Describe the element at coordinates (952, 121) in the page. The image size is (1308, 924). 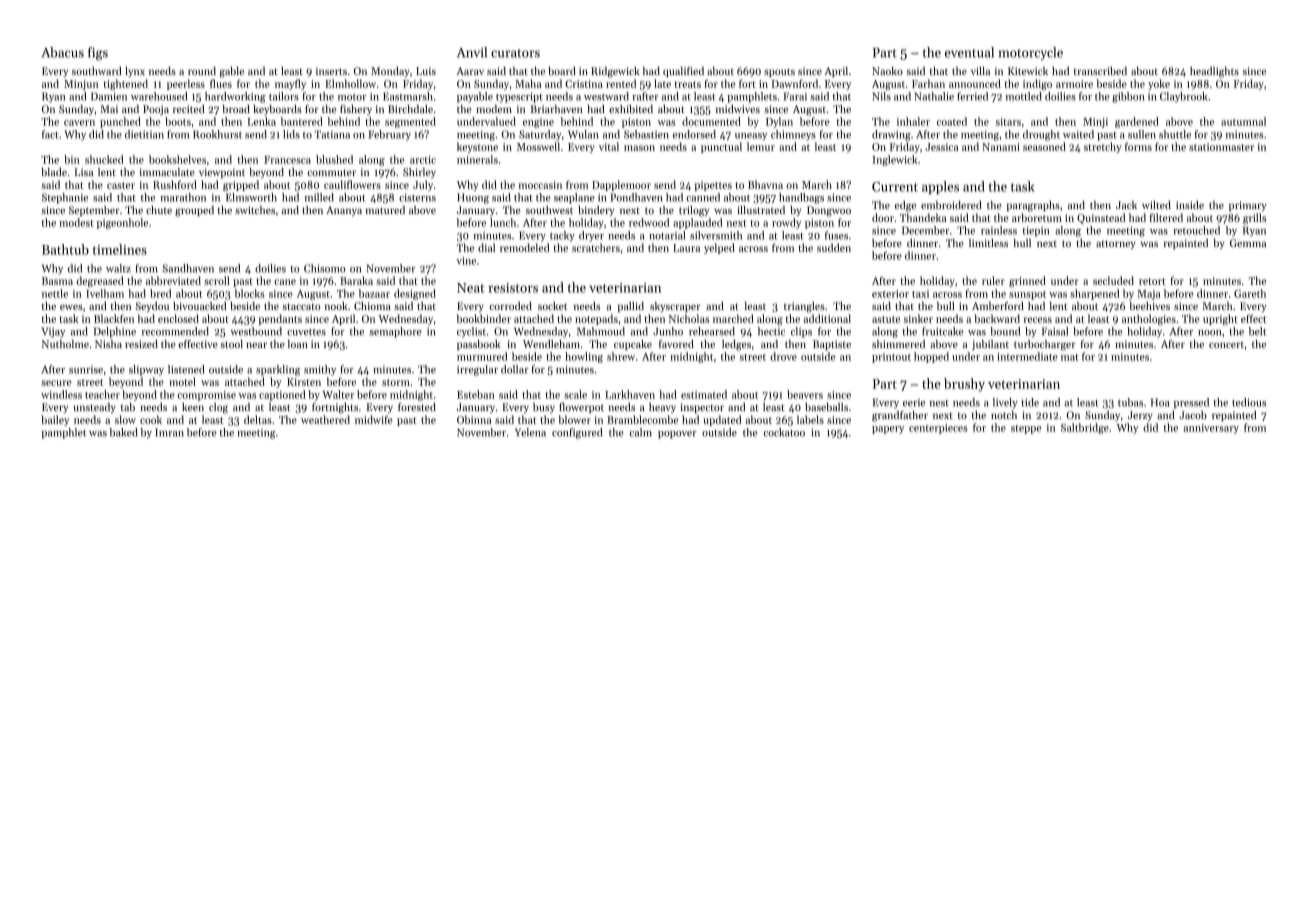
I see `coated` at that location.
